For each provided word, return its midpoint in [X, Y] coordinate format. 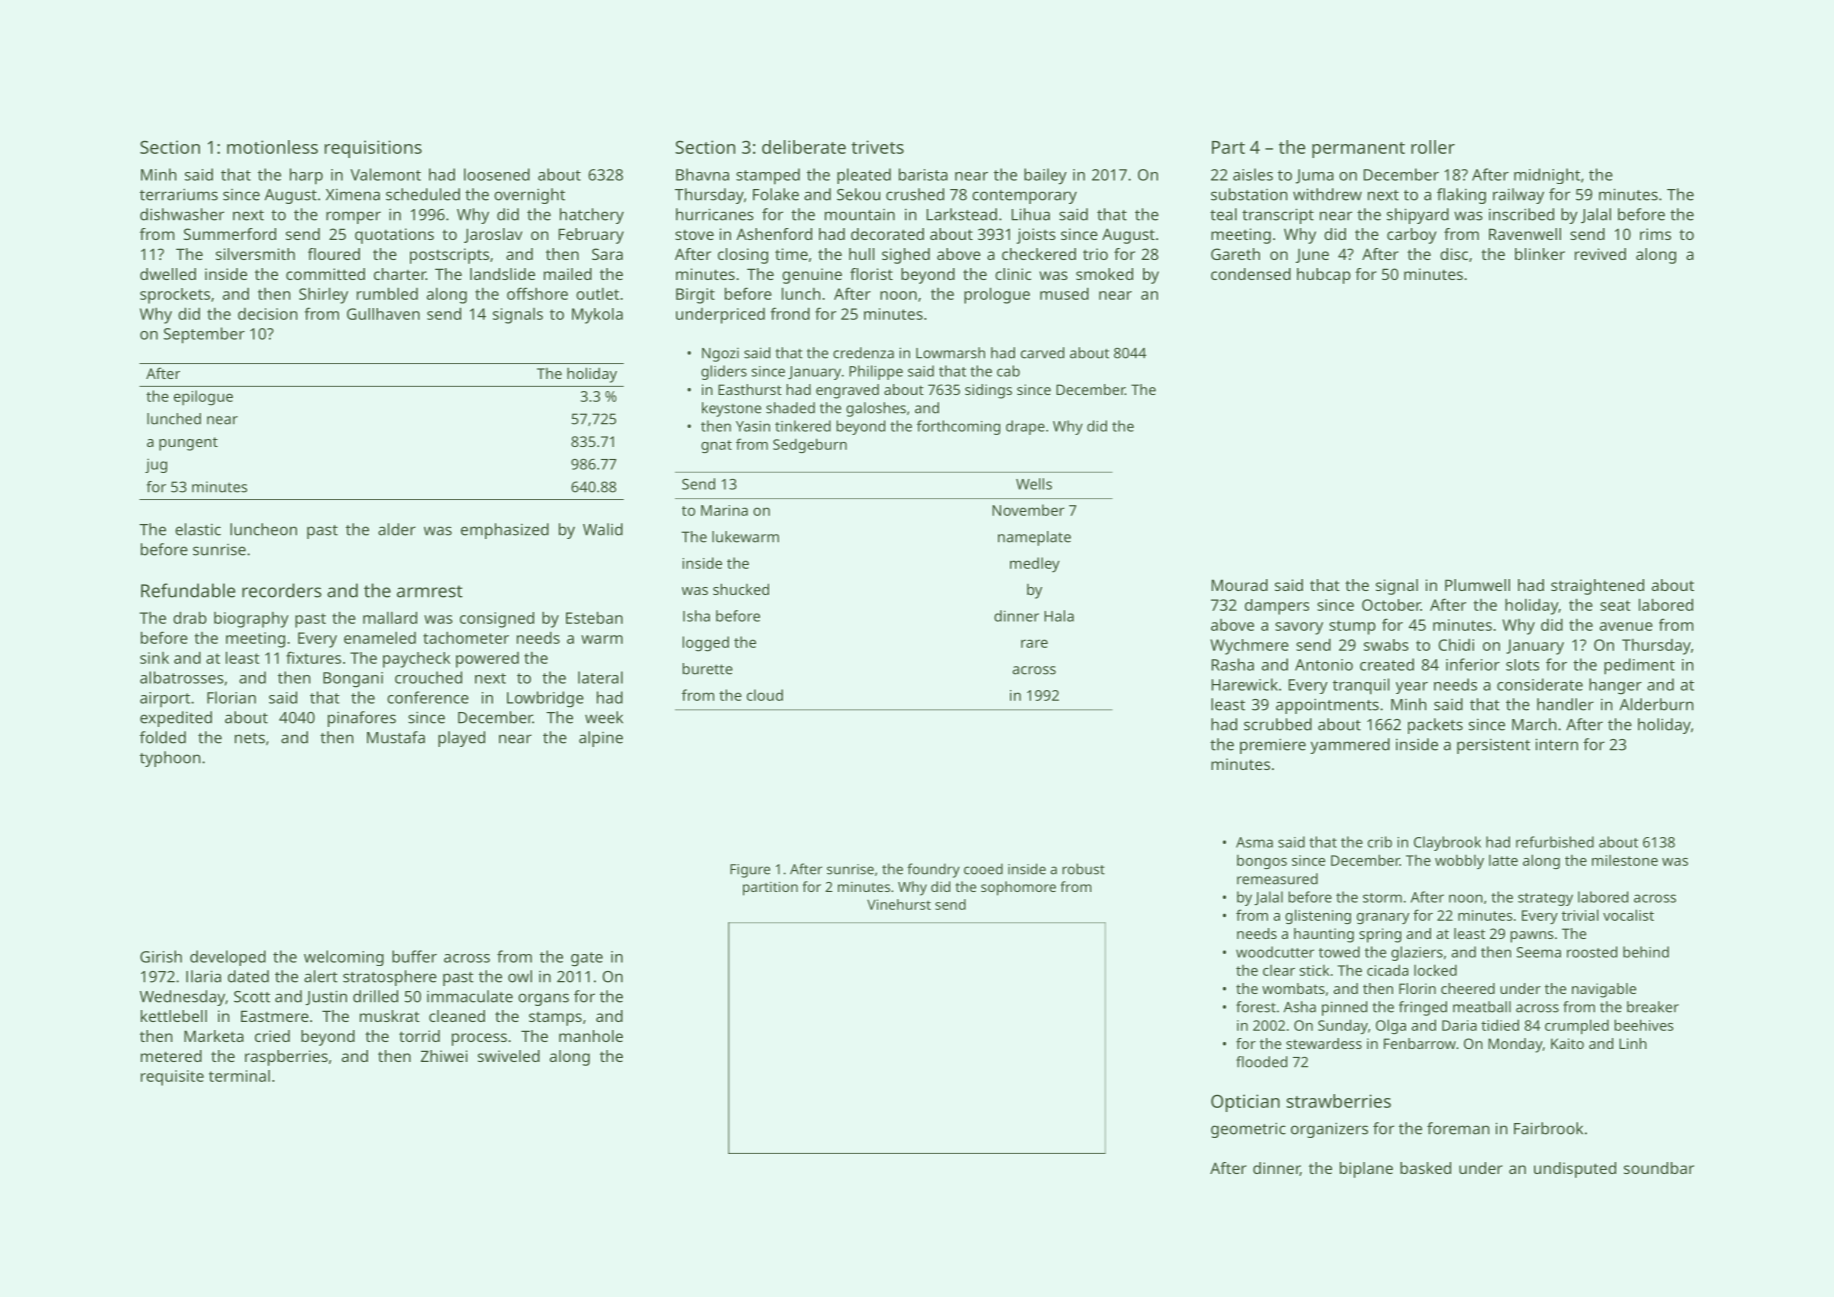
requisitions [373, 149]
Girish [161, 956]
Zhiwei [444, 1056]
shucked [741, 589]
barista [923, 174]
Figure [750, 871]
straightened [1597, 587]
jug [156, 465]
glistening [1318, 916]
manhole [591, 1036]
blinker [1540, 254]
